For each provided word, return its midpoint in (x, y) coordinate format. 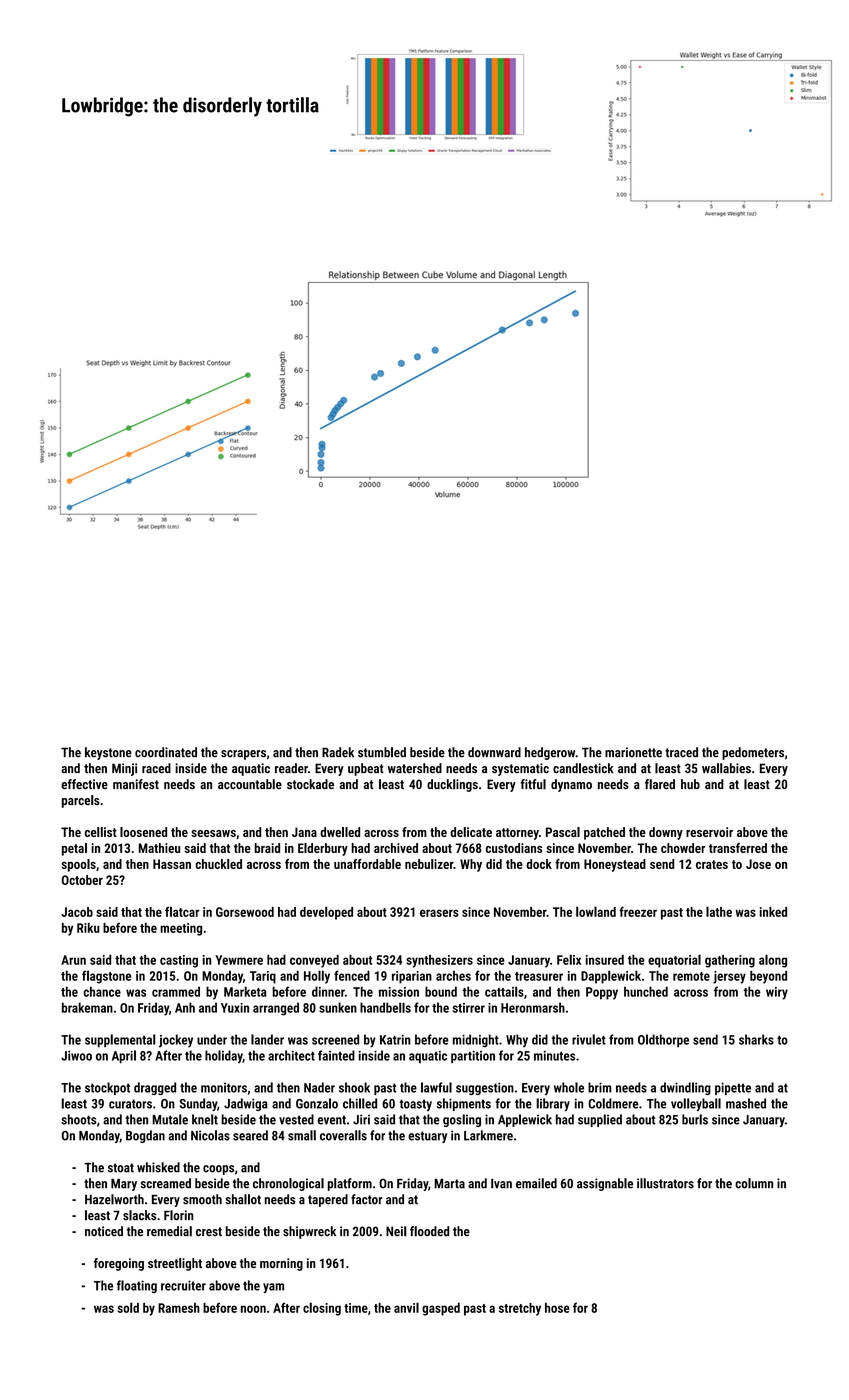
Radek (338, 752)
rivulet (589, 1039)
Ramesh (179, 1308)
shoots (79, 1119)
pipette (733, 1088)
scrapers (243, 755)
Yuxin (235, 1008)
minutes (554, 1056)
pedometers (753, 753)
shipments (464, 1104)
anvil (406, 1307)
